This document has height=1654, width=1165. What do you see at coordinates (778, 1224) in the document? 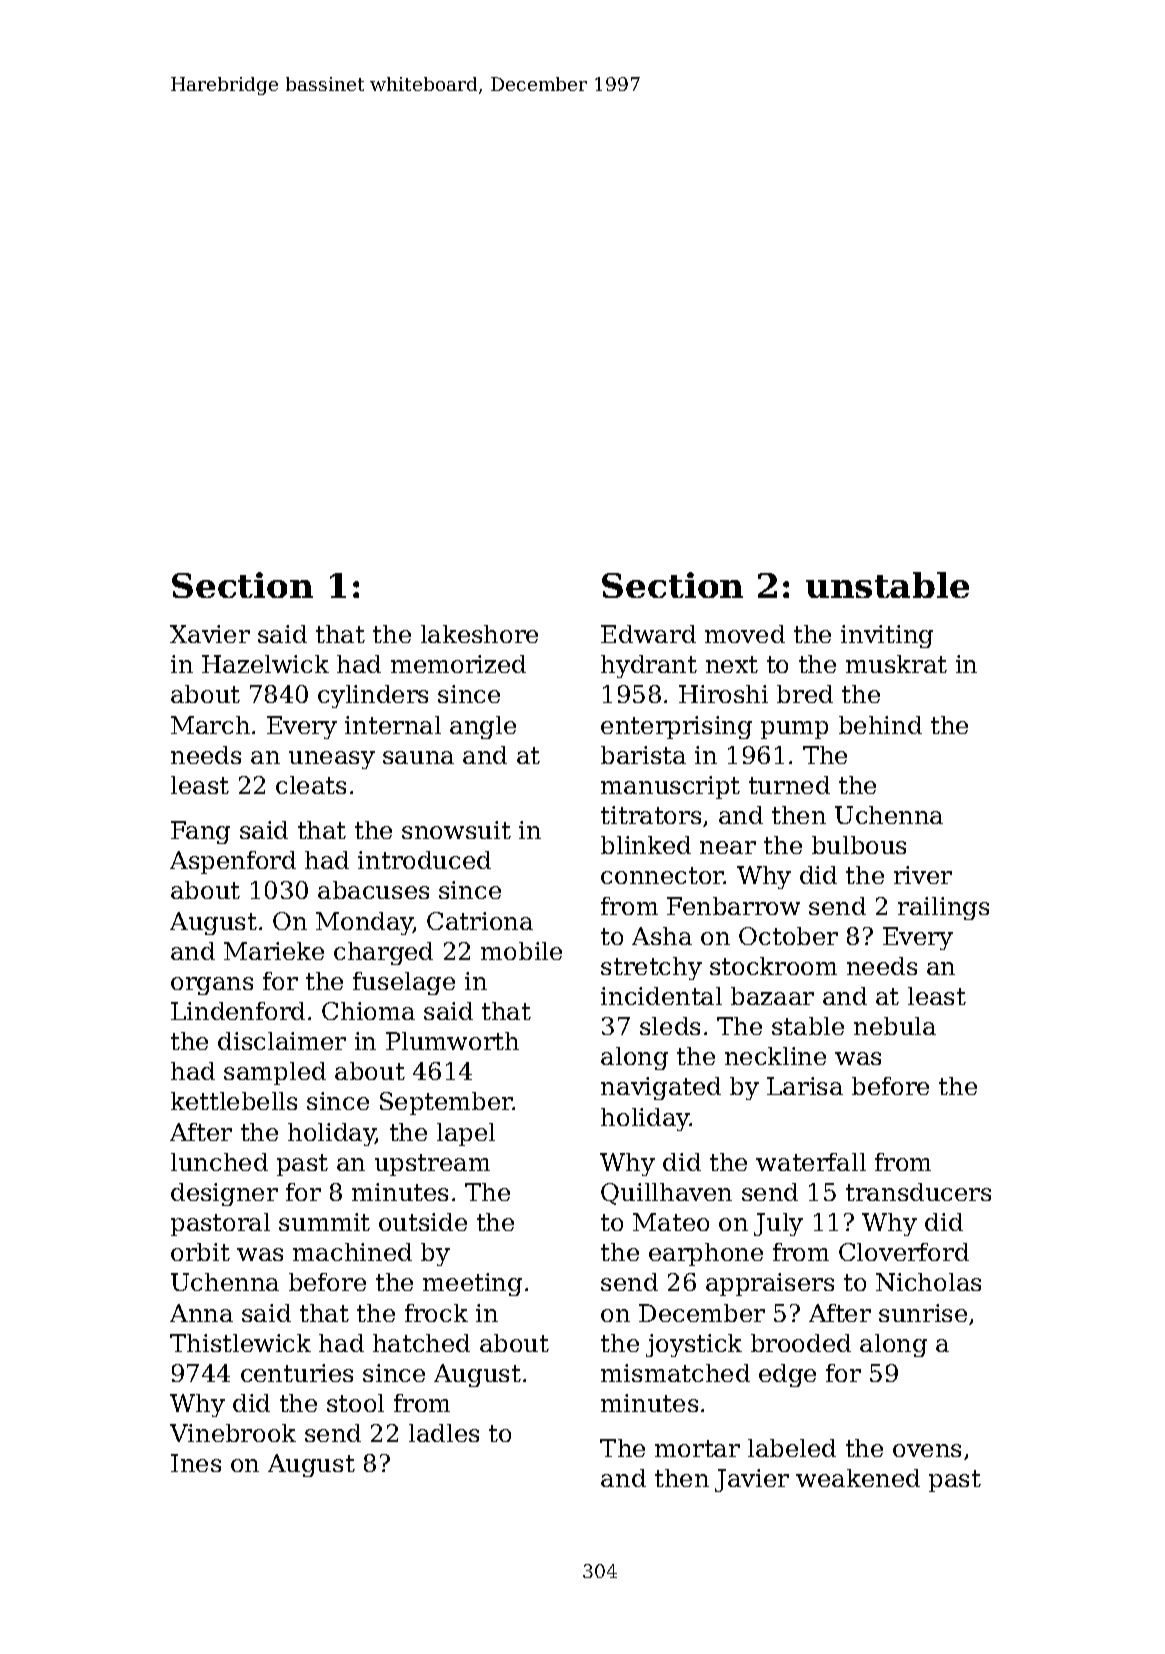
I see `July` at bounding box center [778, 1224].
